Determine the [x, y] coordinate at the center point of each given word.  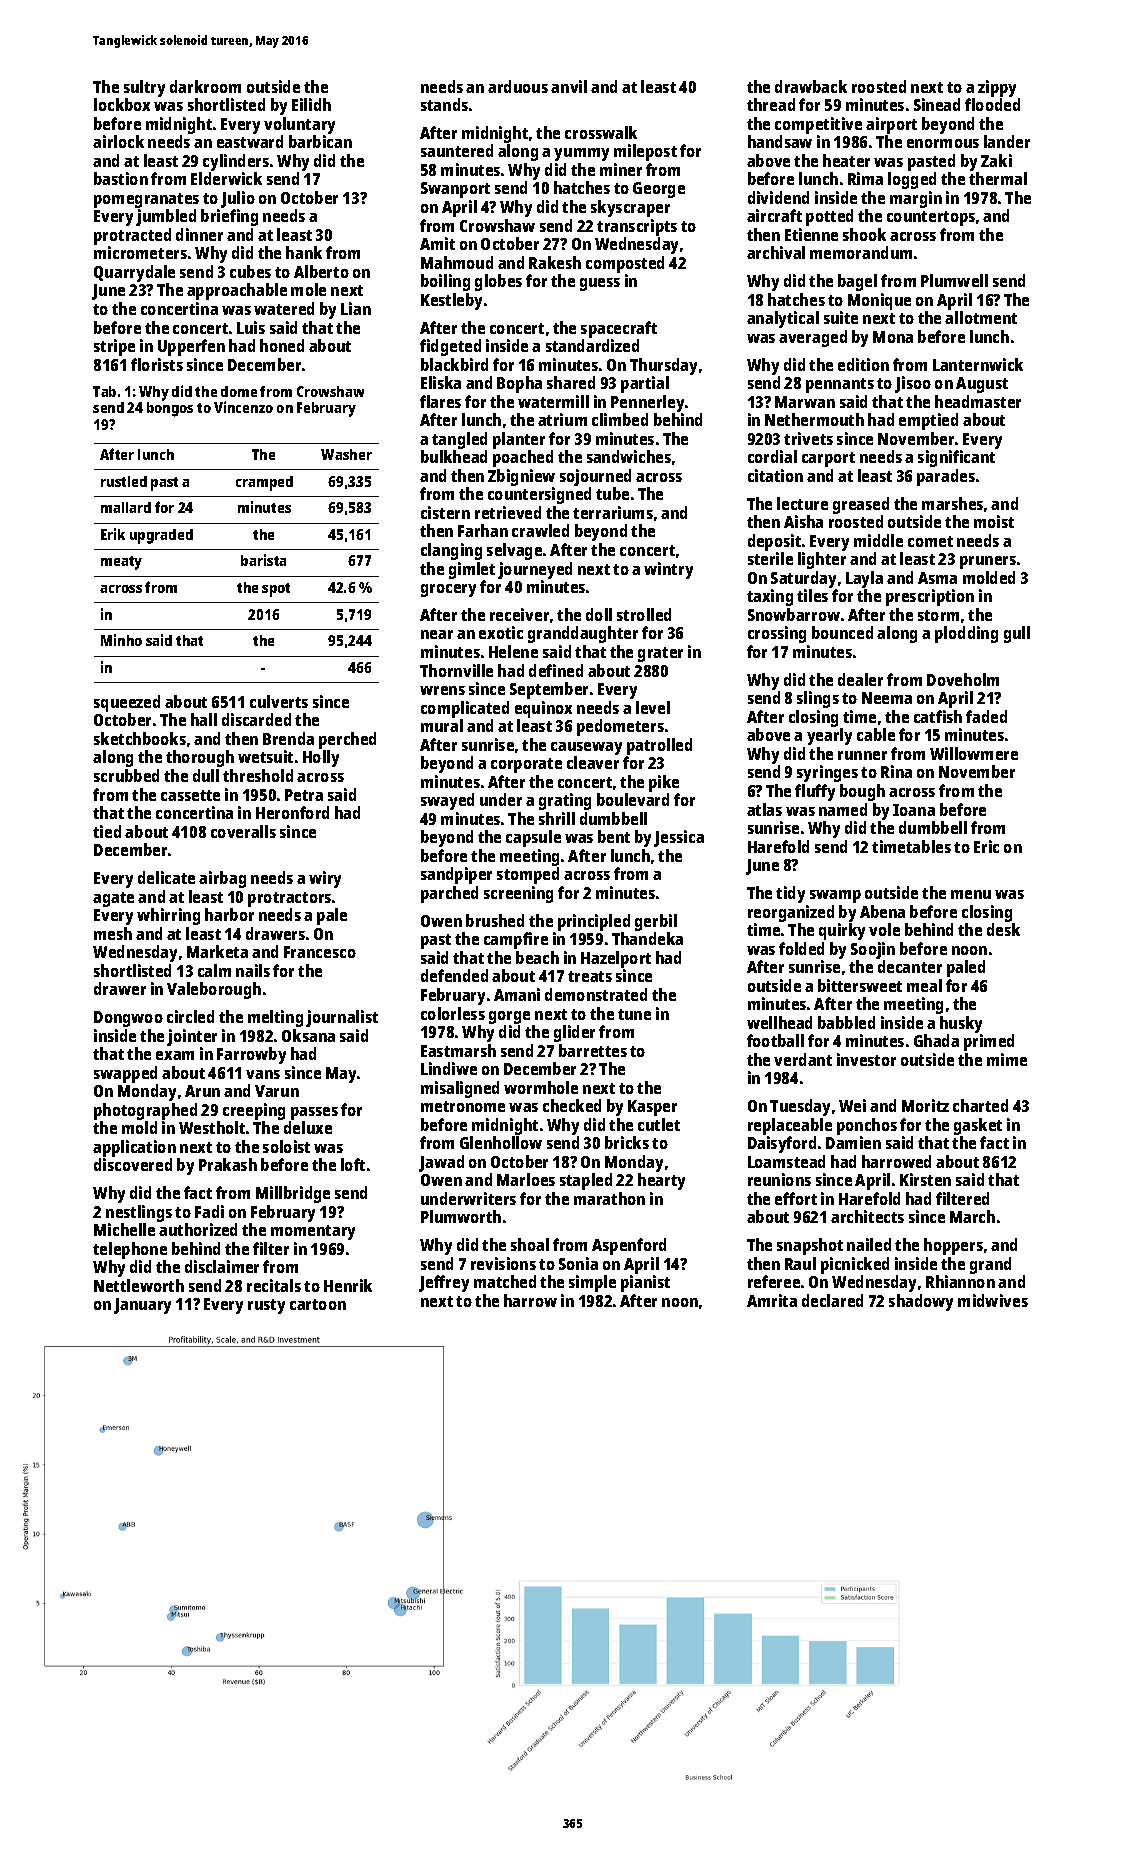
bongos [170, 409]
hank [304, 252]
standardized [592, 345]
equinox [543, 709]
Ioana [914, 810]
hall [204, 719]
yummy [581, 154]
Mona [893, 337]
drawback [811, 86]
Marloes [526, 1179]
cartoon [318, 1304]
